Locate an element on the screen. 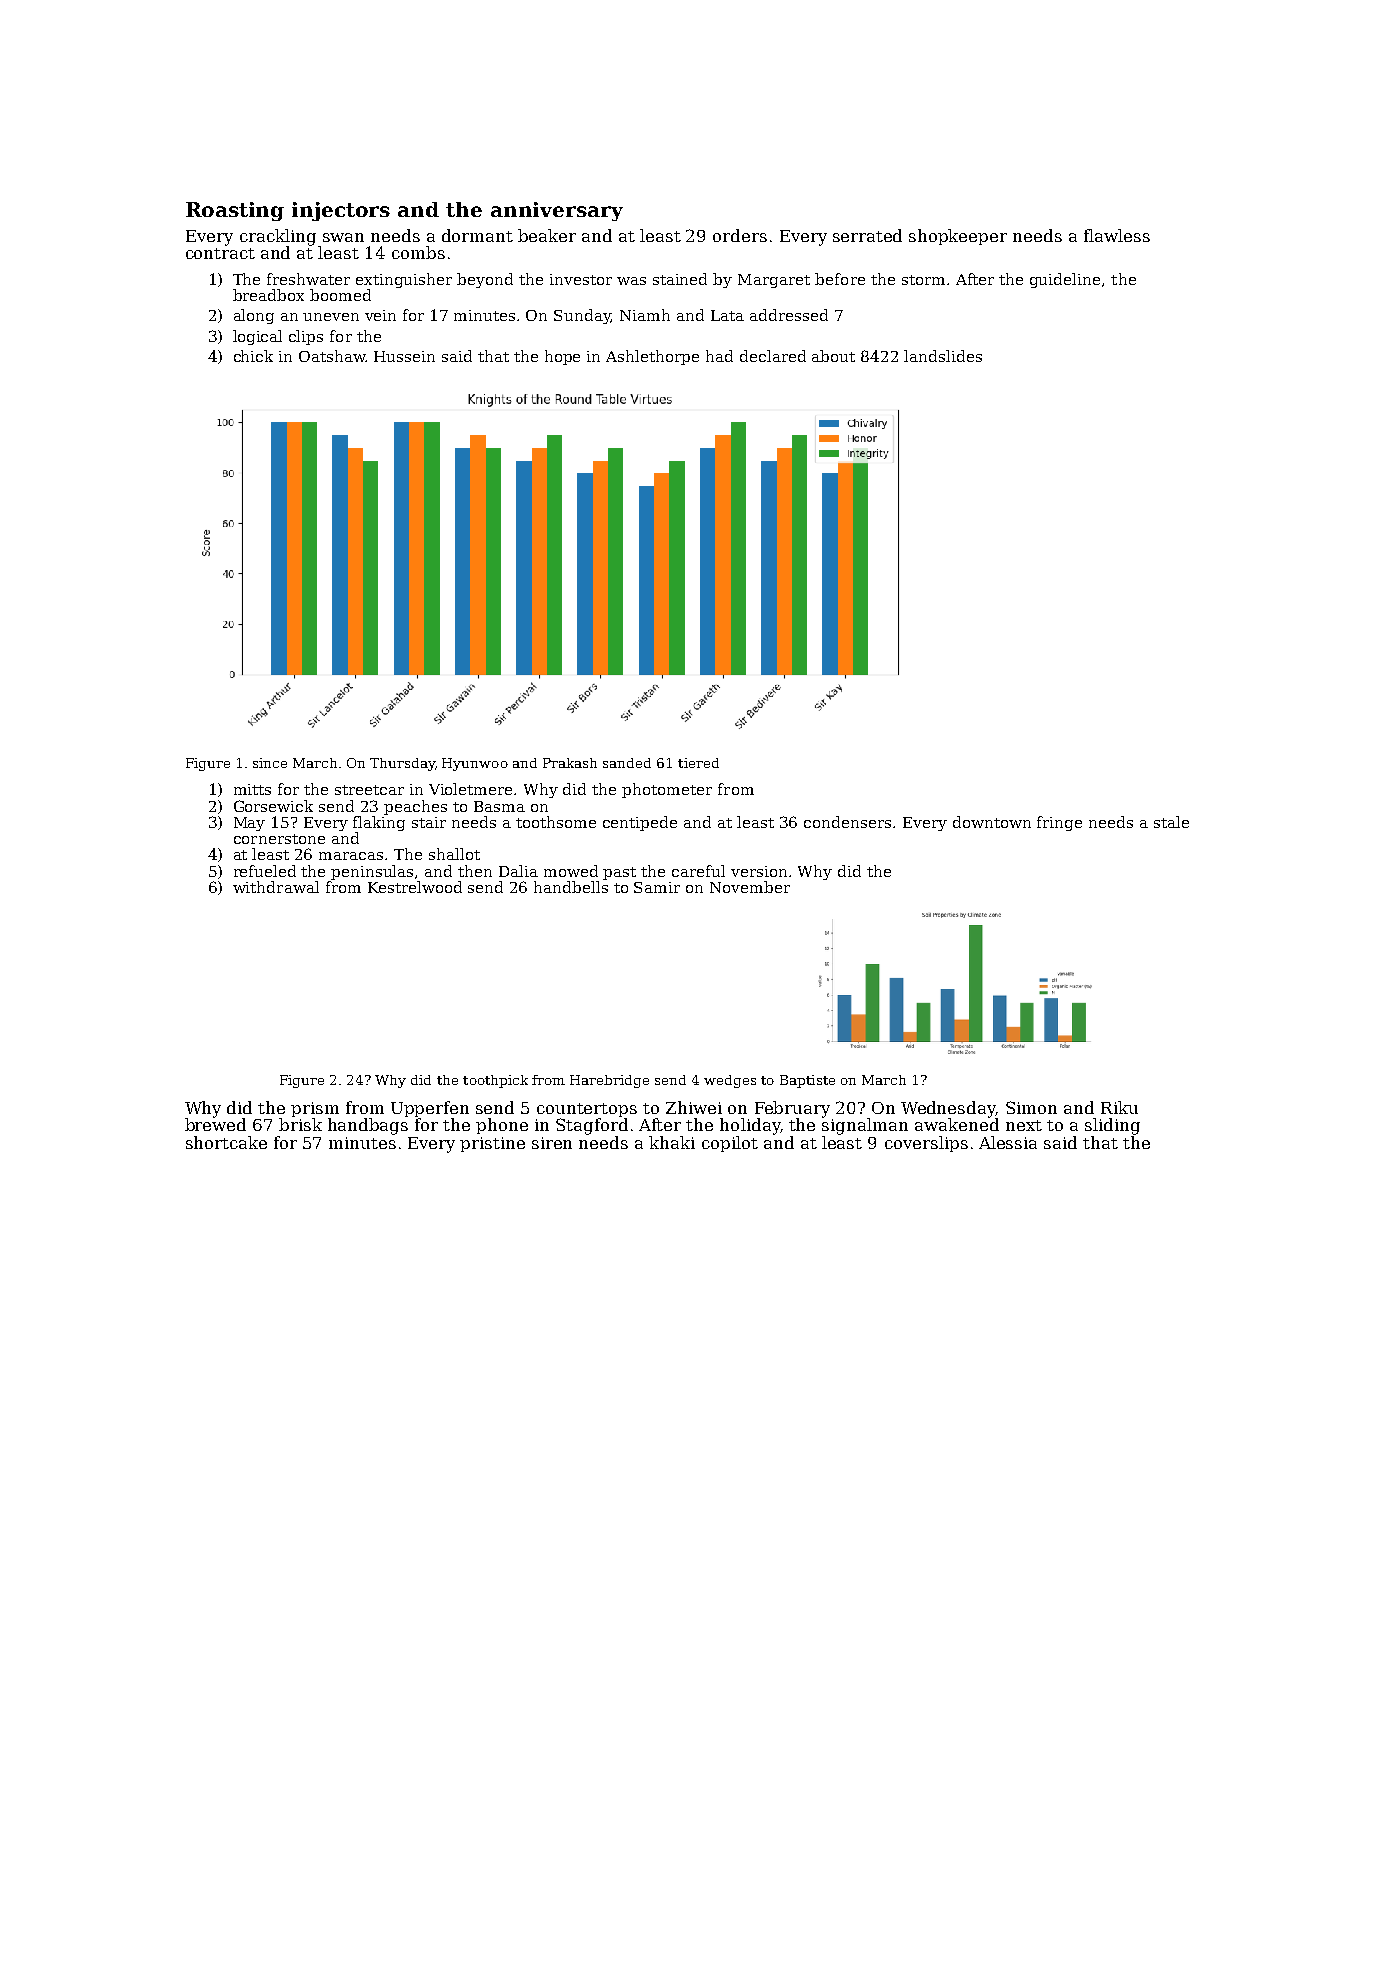 This screenshot has width=1386, height=1969. Hyunwoo is located at coordinates (475, 764).
